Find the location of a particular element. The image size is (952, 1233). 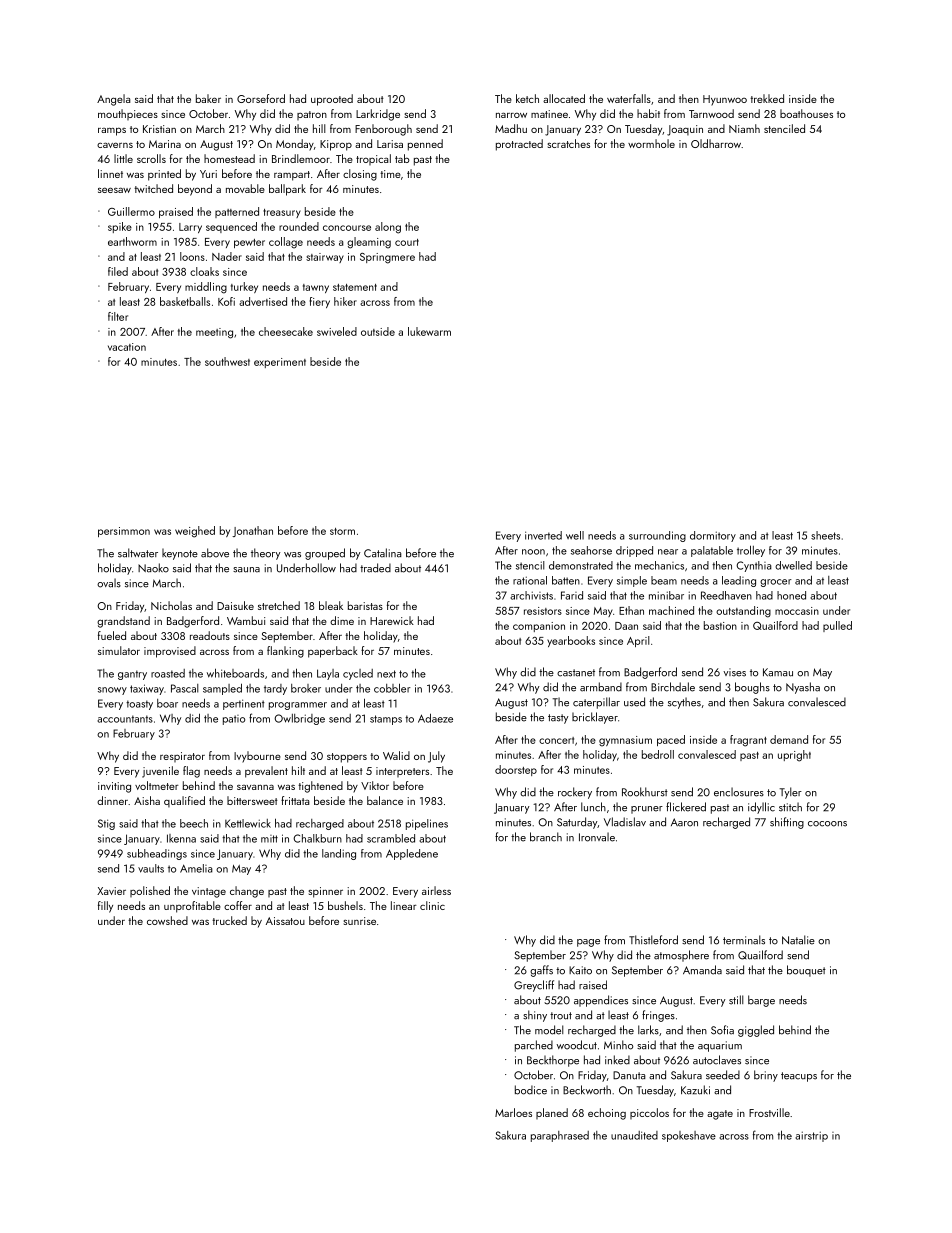

lukewarm is located at coordinates (429, 331).
